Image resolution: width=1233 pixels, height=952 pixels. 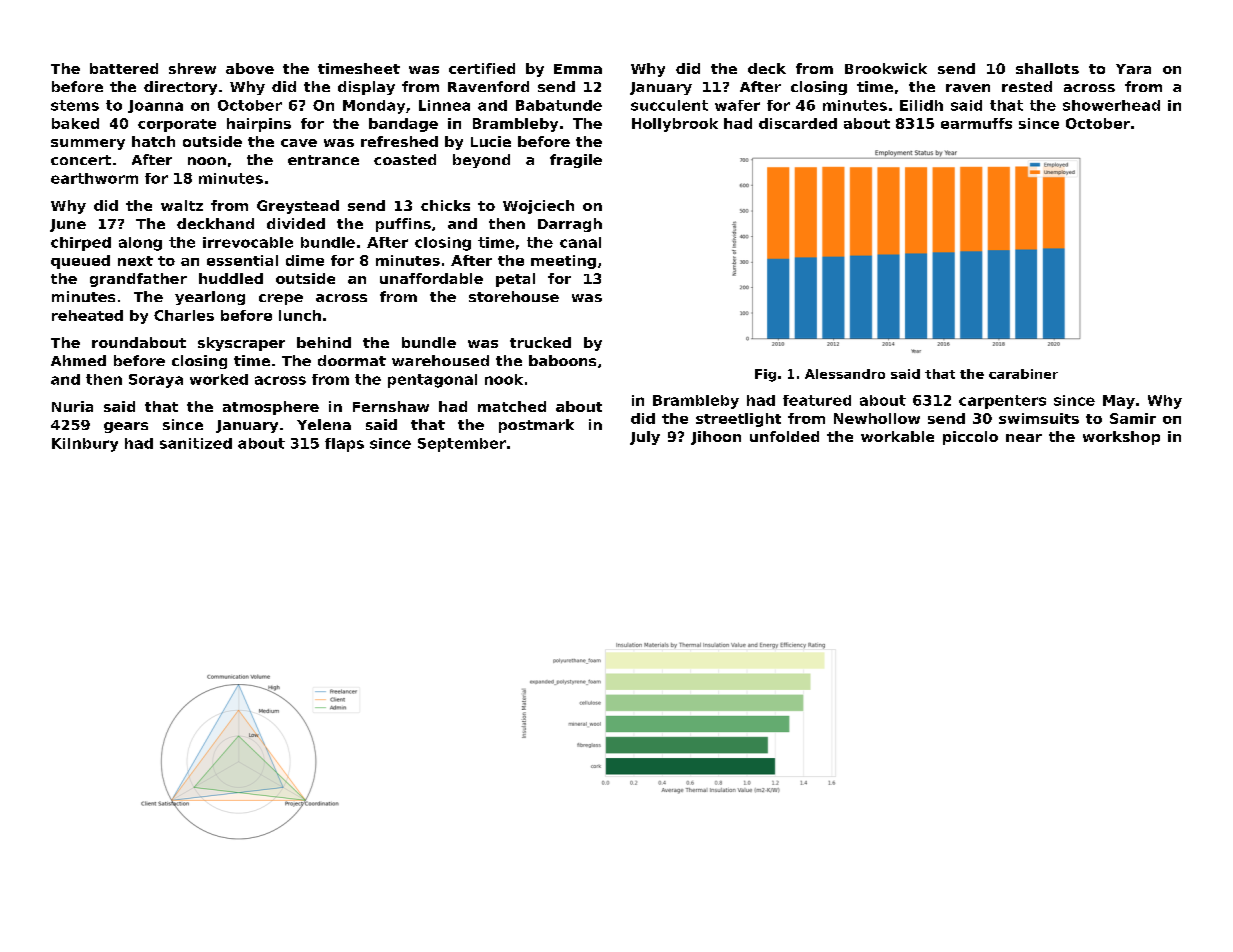 What do you see at coordinates (514, 296) in the screenshot?
I see `storehouse` at bounding box center [514, 296].
